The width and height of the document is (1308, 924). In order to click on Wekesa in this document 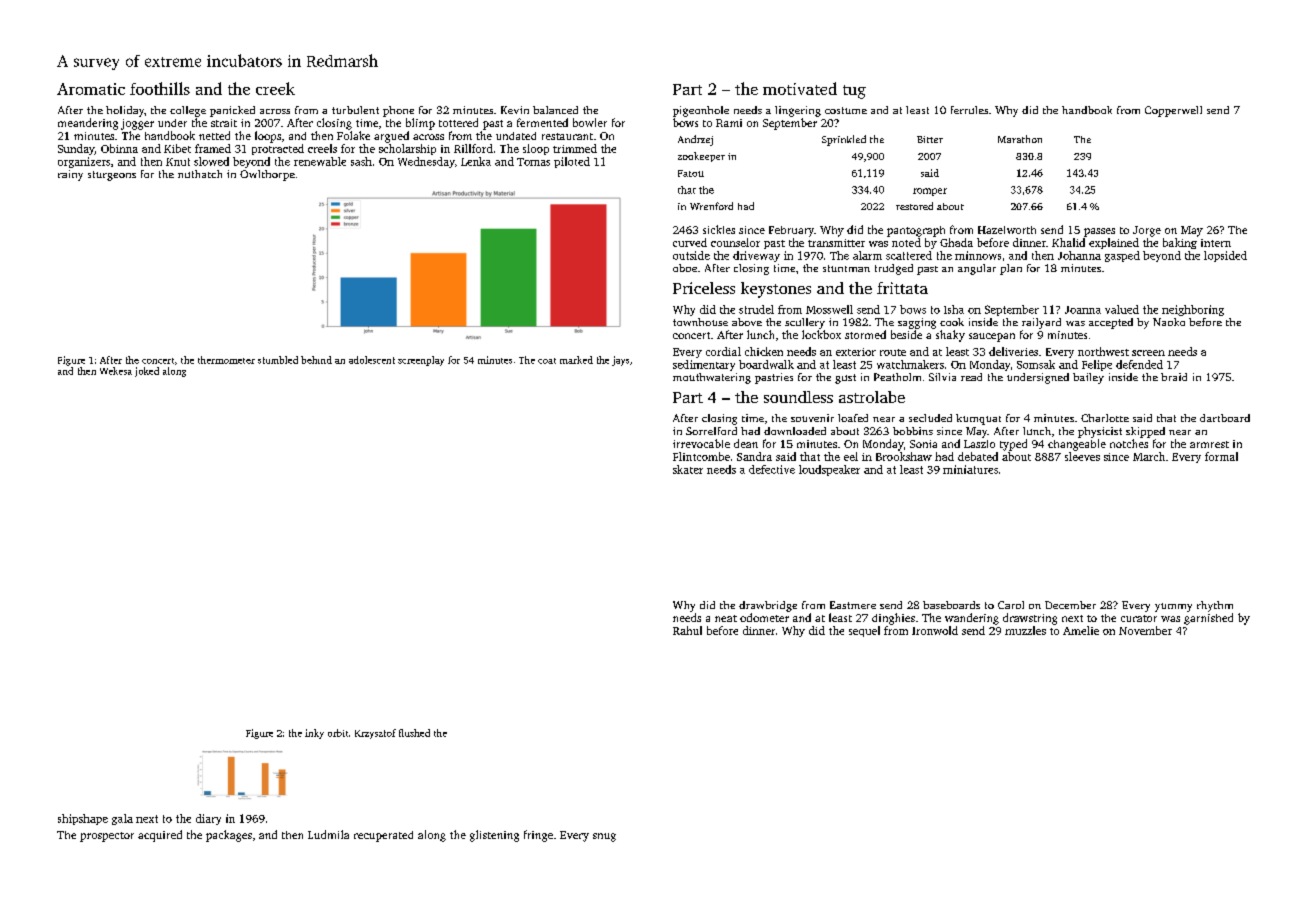, I will do `click(116, 371)`.
